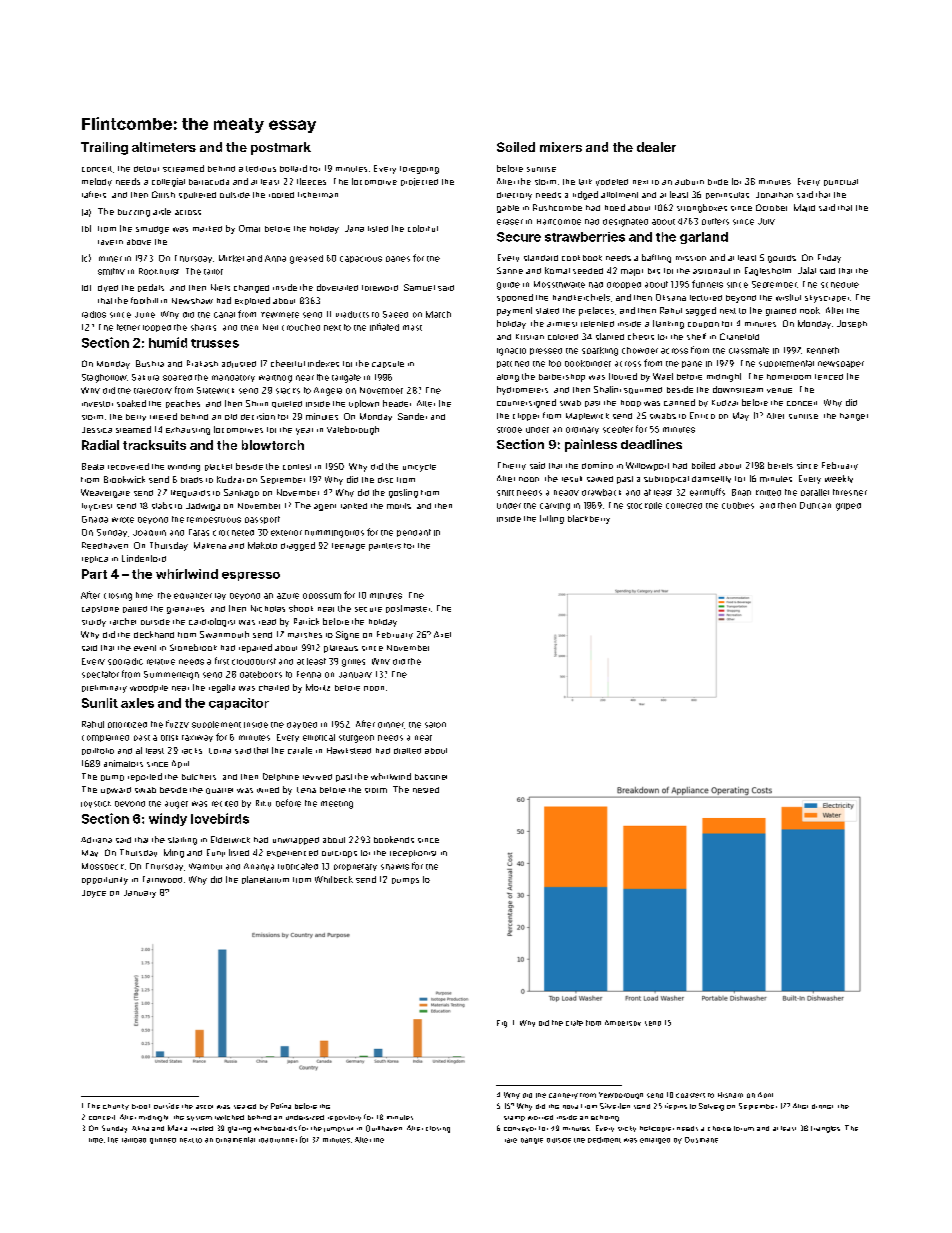 This screenshot has height=1233, width=952. I want to click on Axel, so click(442, 634).
